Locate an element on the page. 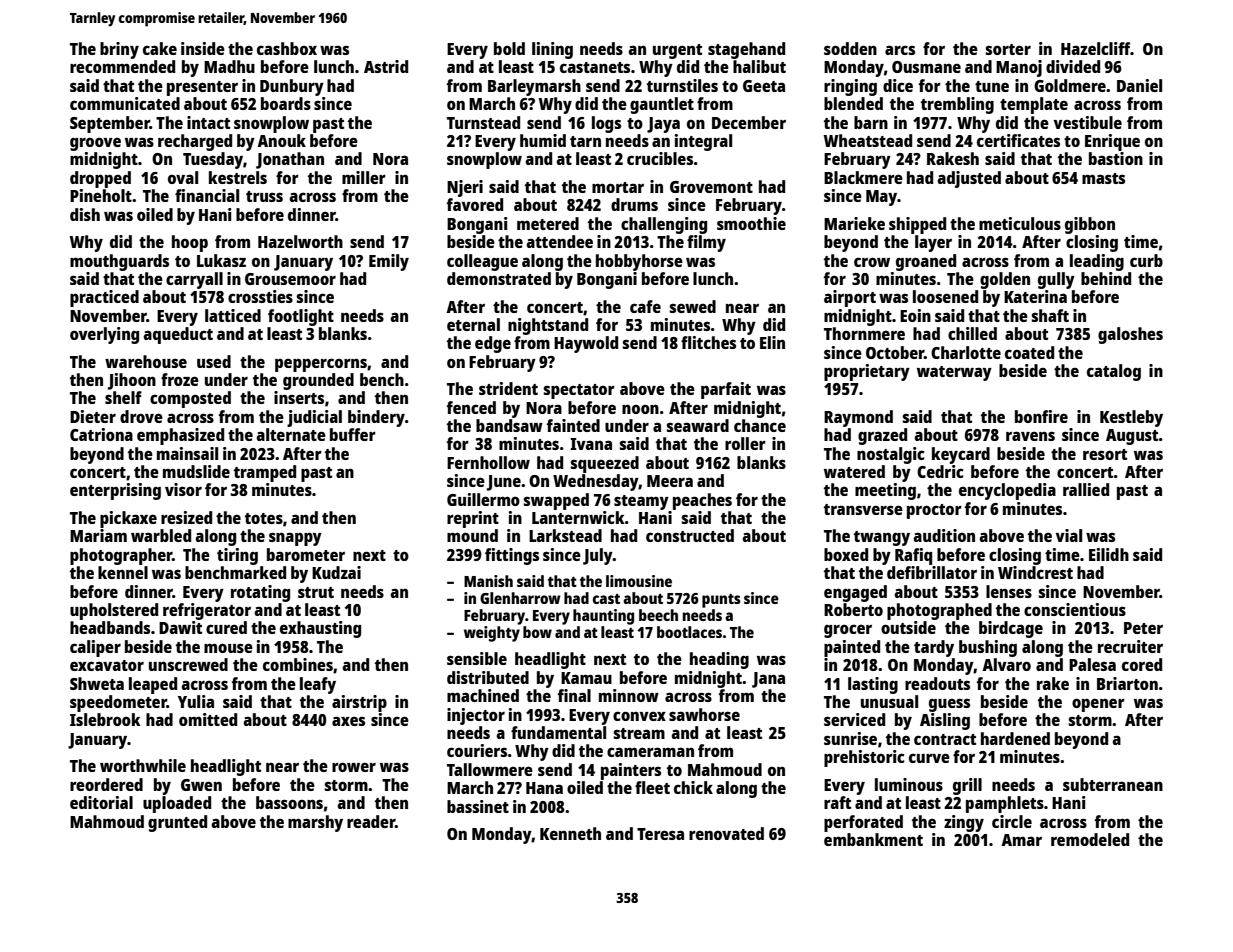 This page has height=952, width=1233. Teresa is located at coordinates (660, 834).
